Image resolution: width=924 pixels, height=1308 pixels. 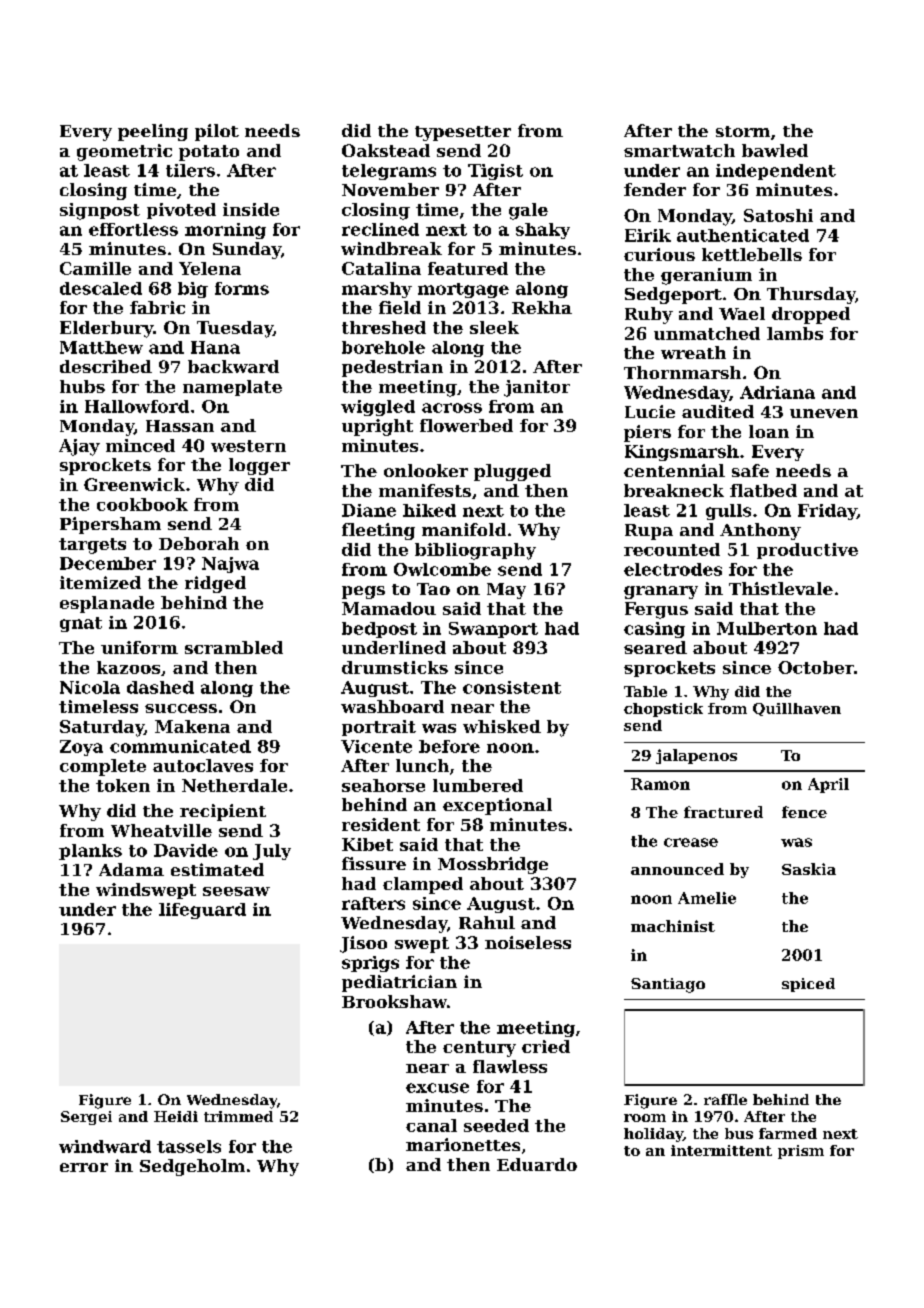 What do you see at coordinates (234, 785) in the image?
I see `Netherdale` at bounding box center [234, 785].
